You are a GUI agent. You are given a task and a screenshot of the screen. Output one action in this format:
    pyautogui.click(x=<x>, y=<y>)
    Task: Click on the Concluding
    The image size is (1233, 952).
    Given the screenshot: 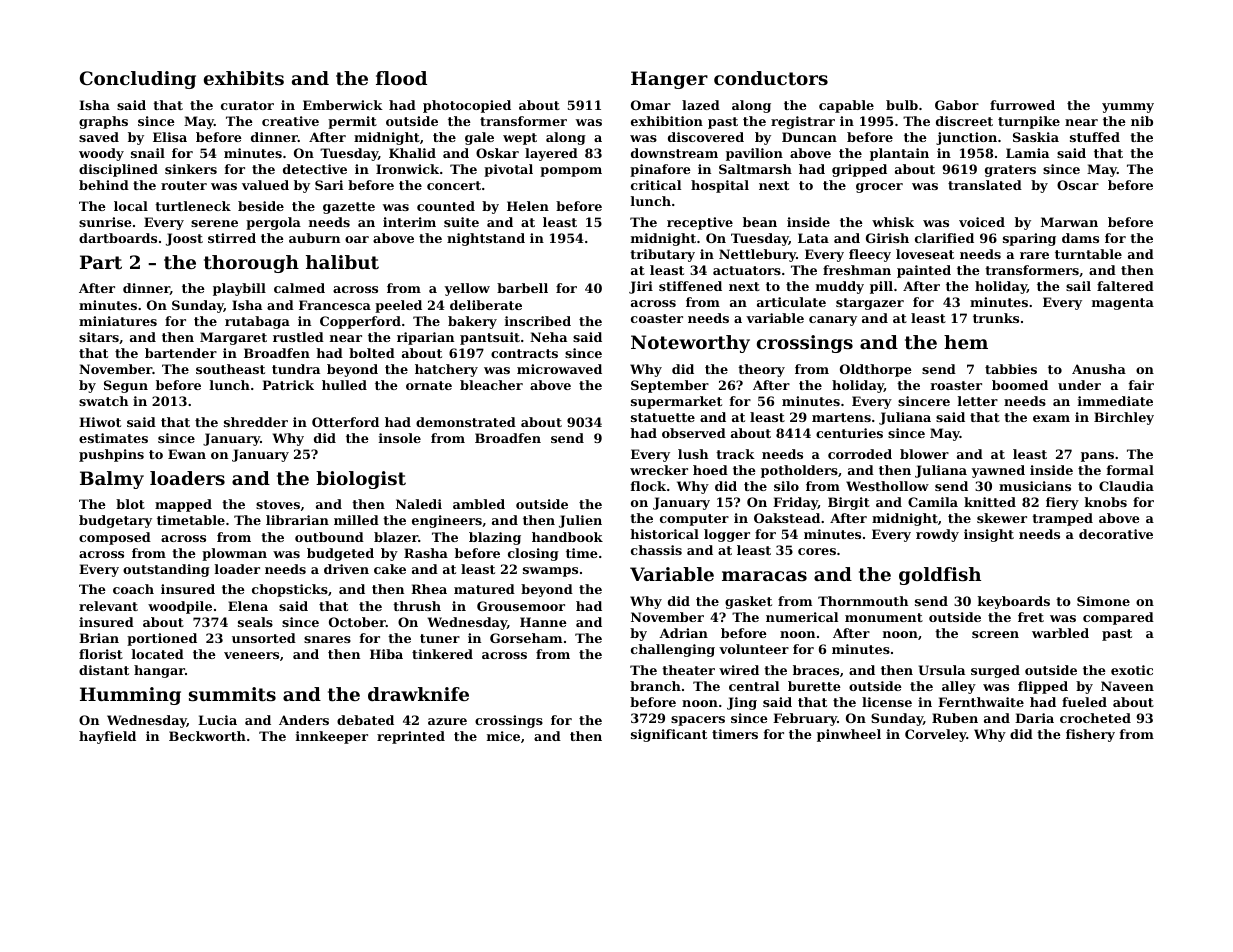 What is the action you would take?
    pyautogui.click(x=138, y=80)
